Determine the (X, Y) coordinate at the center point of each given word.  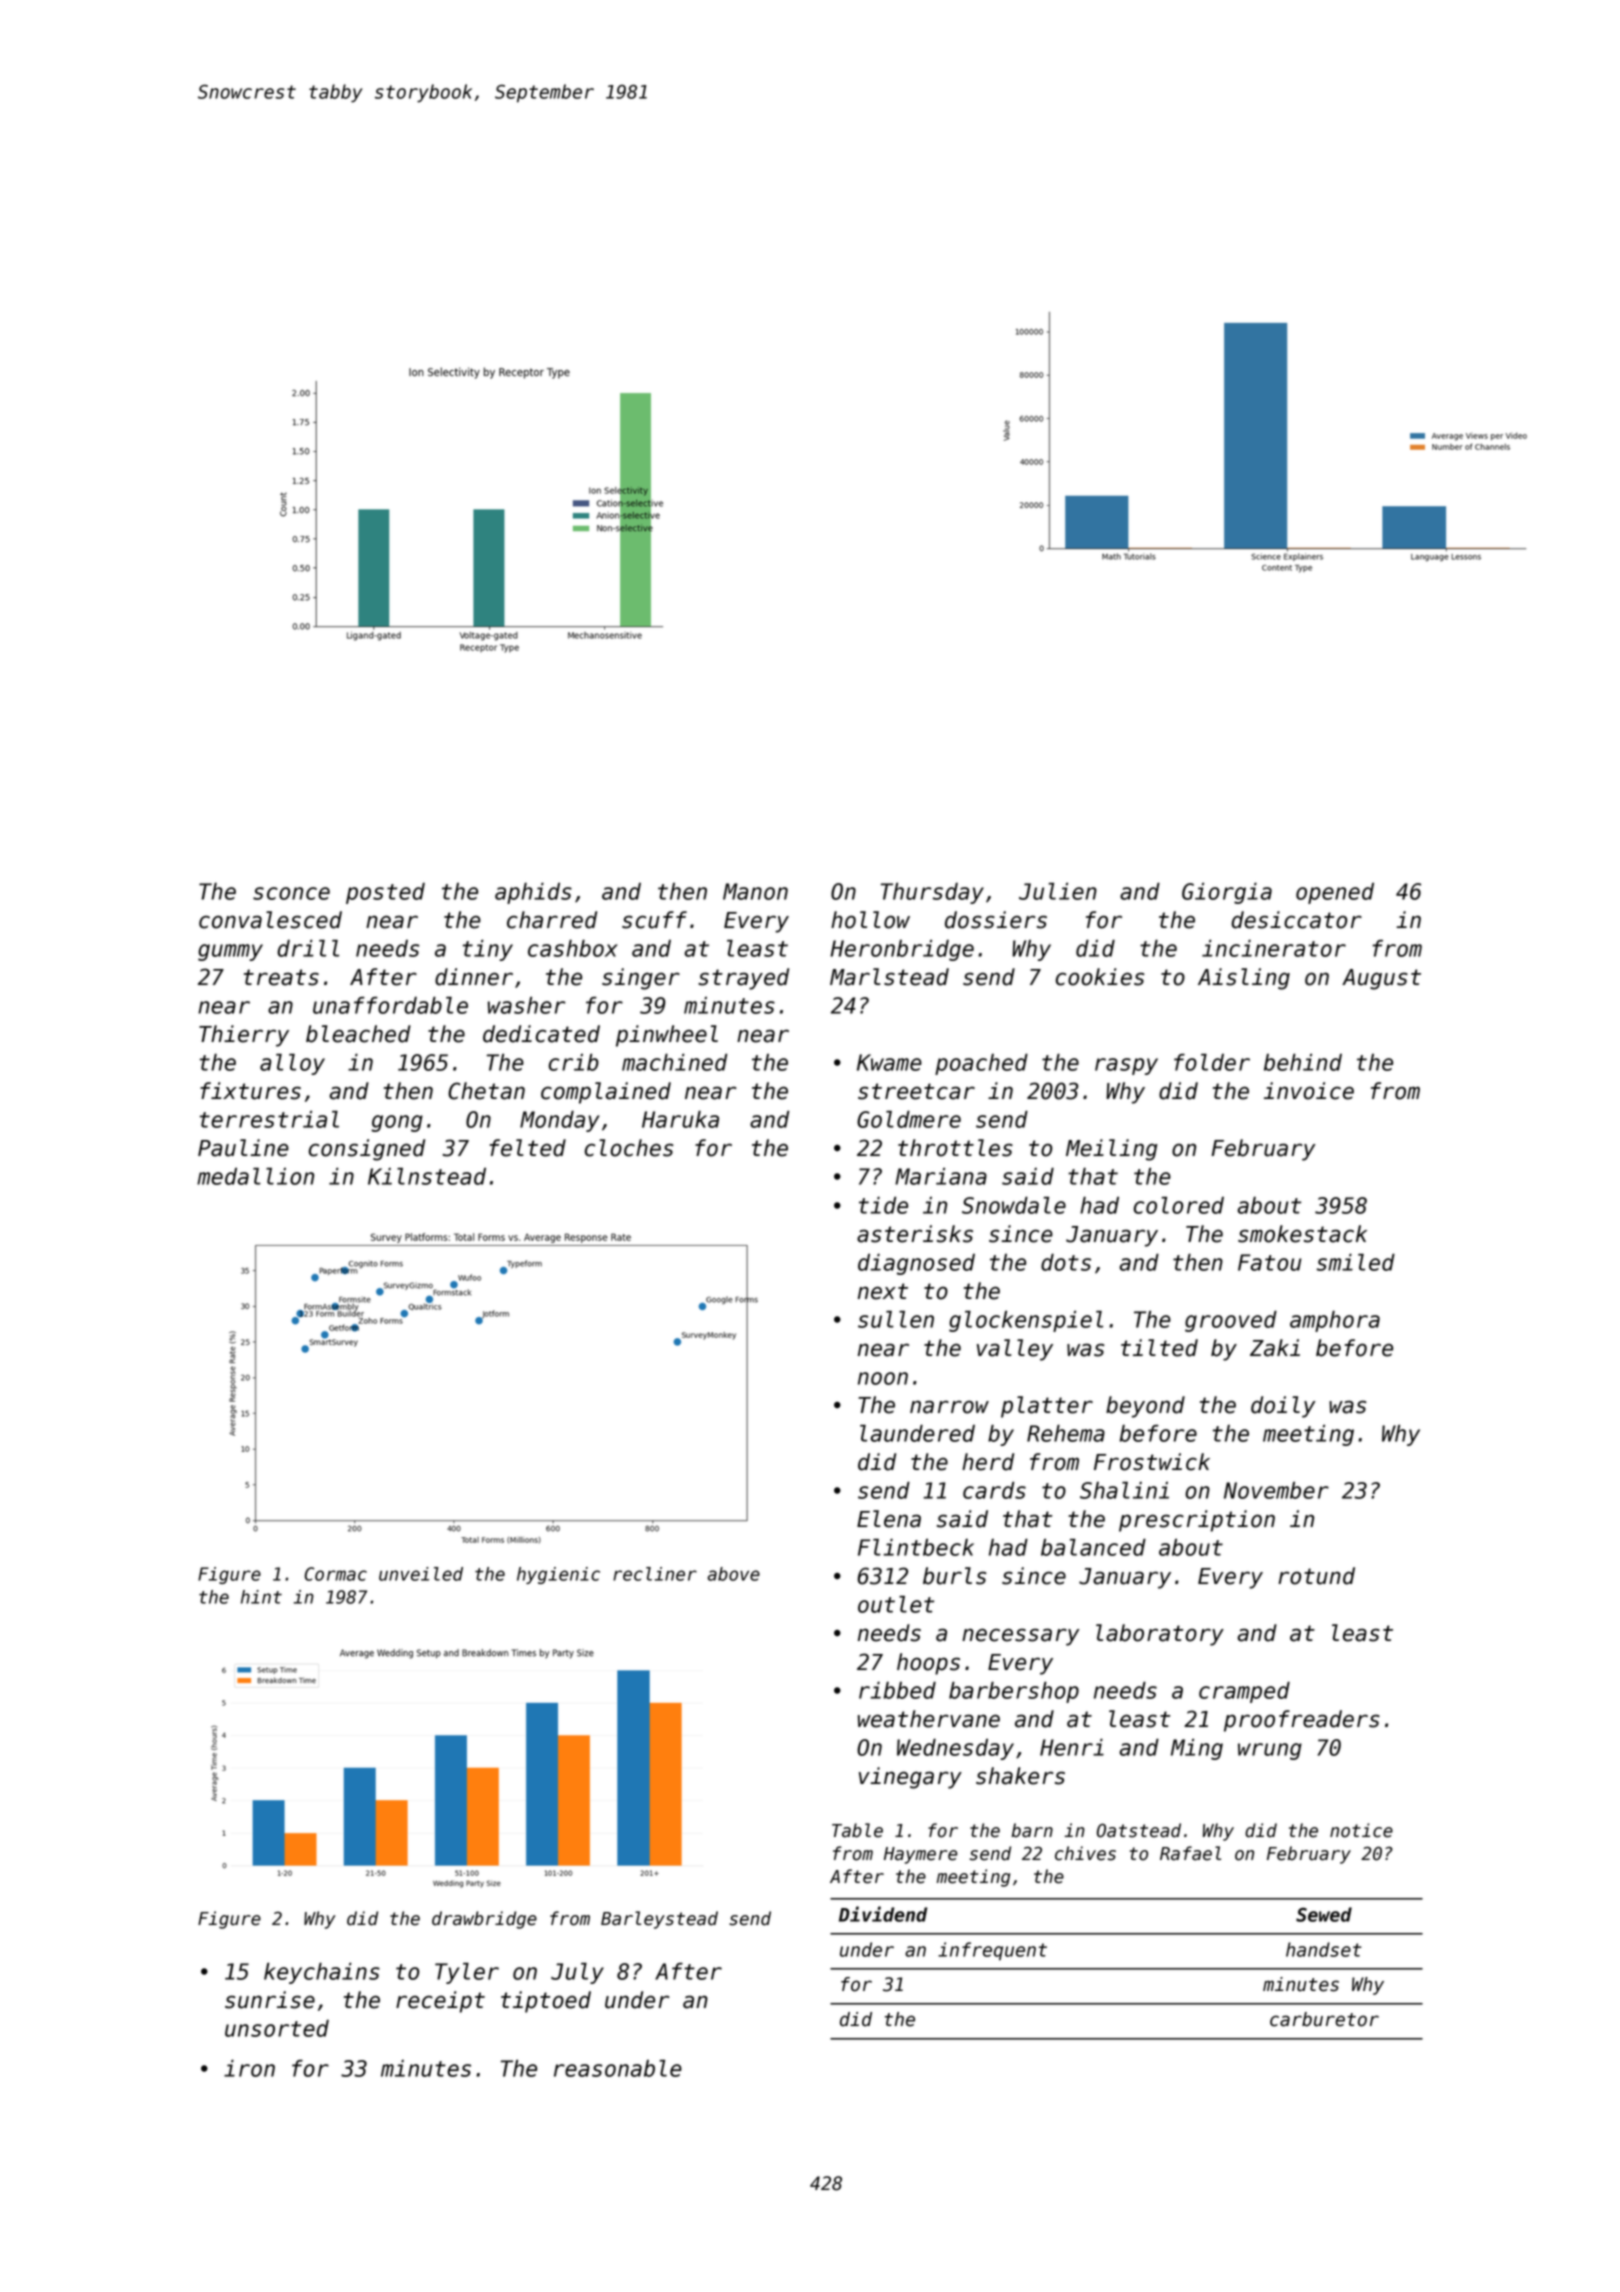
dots (1066, 1262)
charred (552, 920)
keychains (322, 1973)
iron (249, 2068)
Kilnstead (427, 1176)
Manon (755, 891)
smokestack (1302, 1234)
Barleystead (659, 1920)
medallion (255, 1176)
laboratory (1160, 1635)
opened (1335, 893)
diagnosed (916, 1264)
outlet (896, 1604)
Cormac (336, 1574)
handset (1324, 1949)
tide (883, 1205)
